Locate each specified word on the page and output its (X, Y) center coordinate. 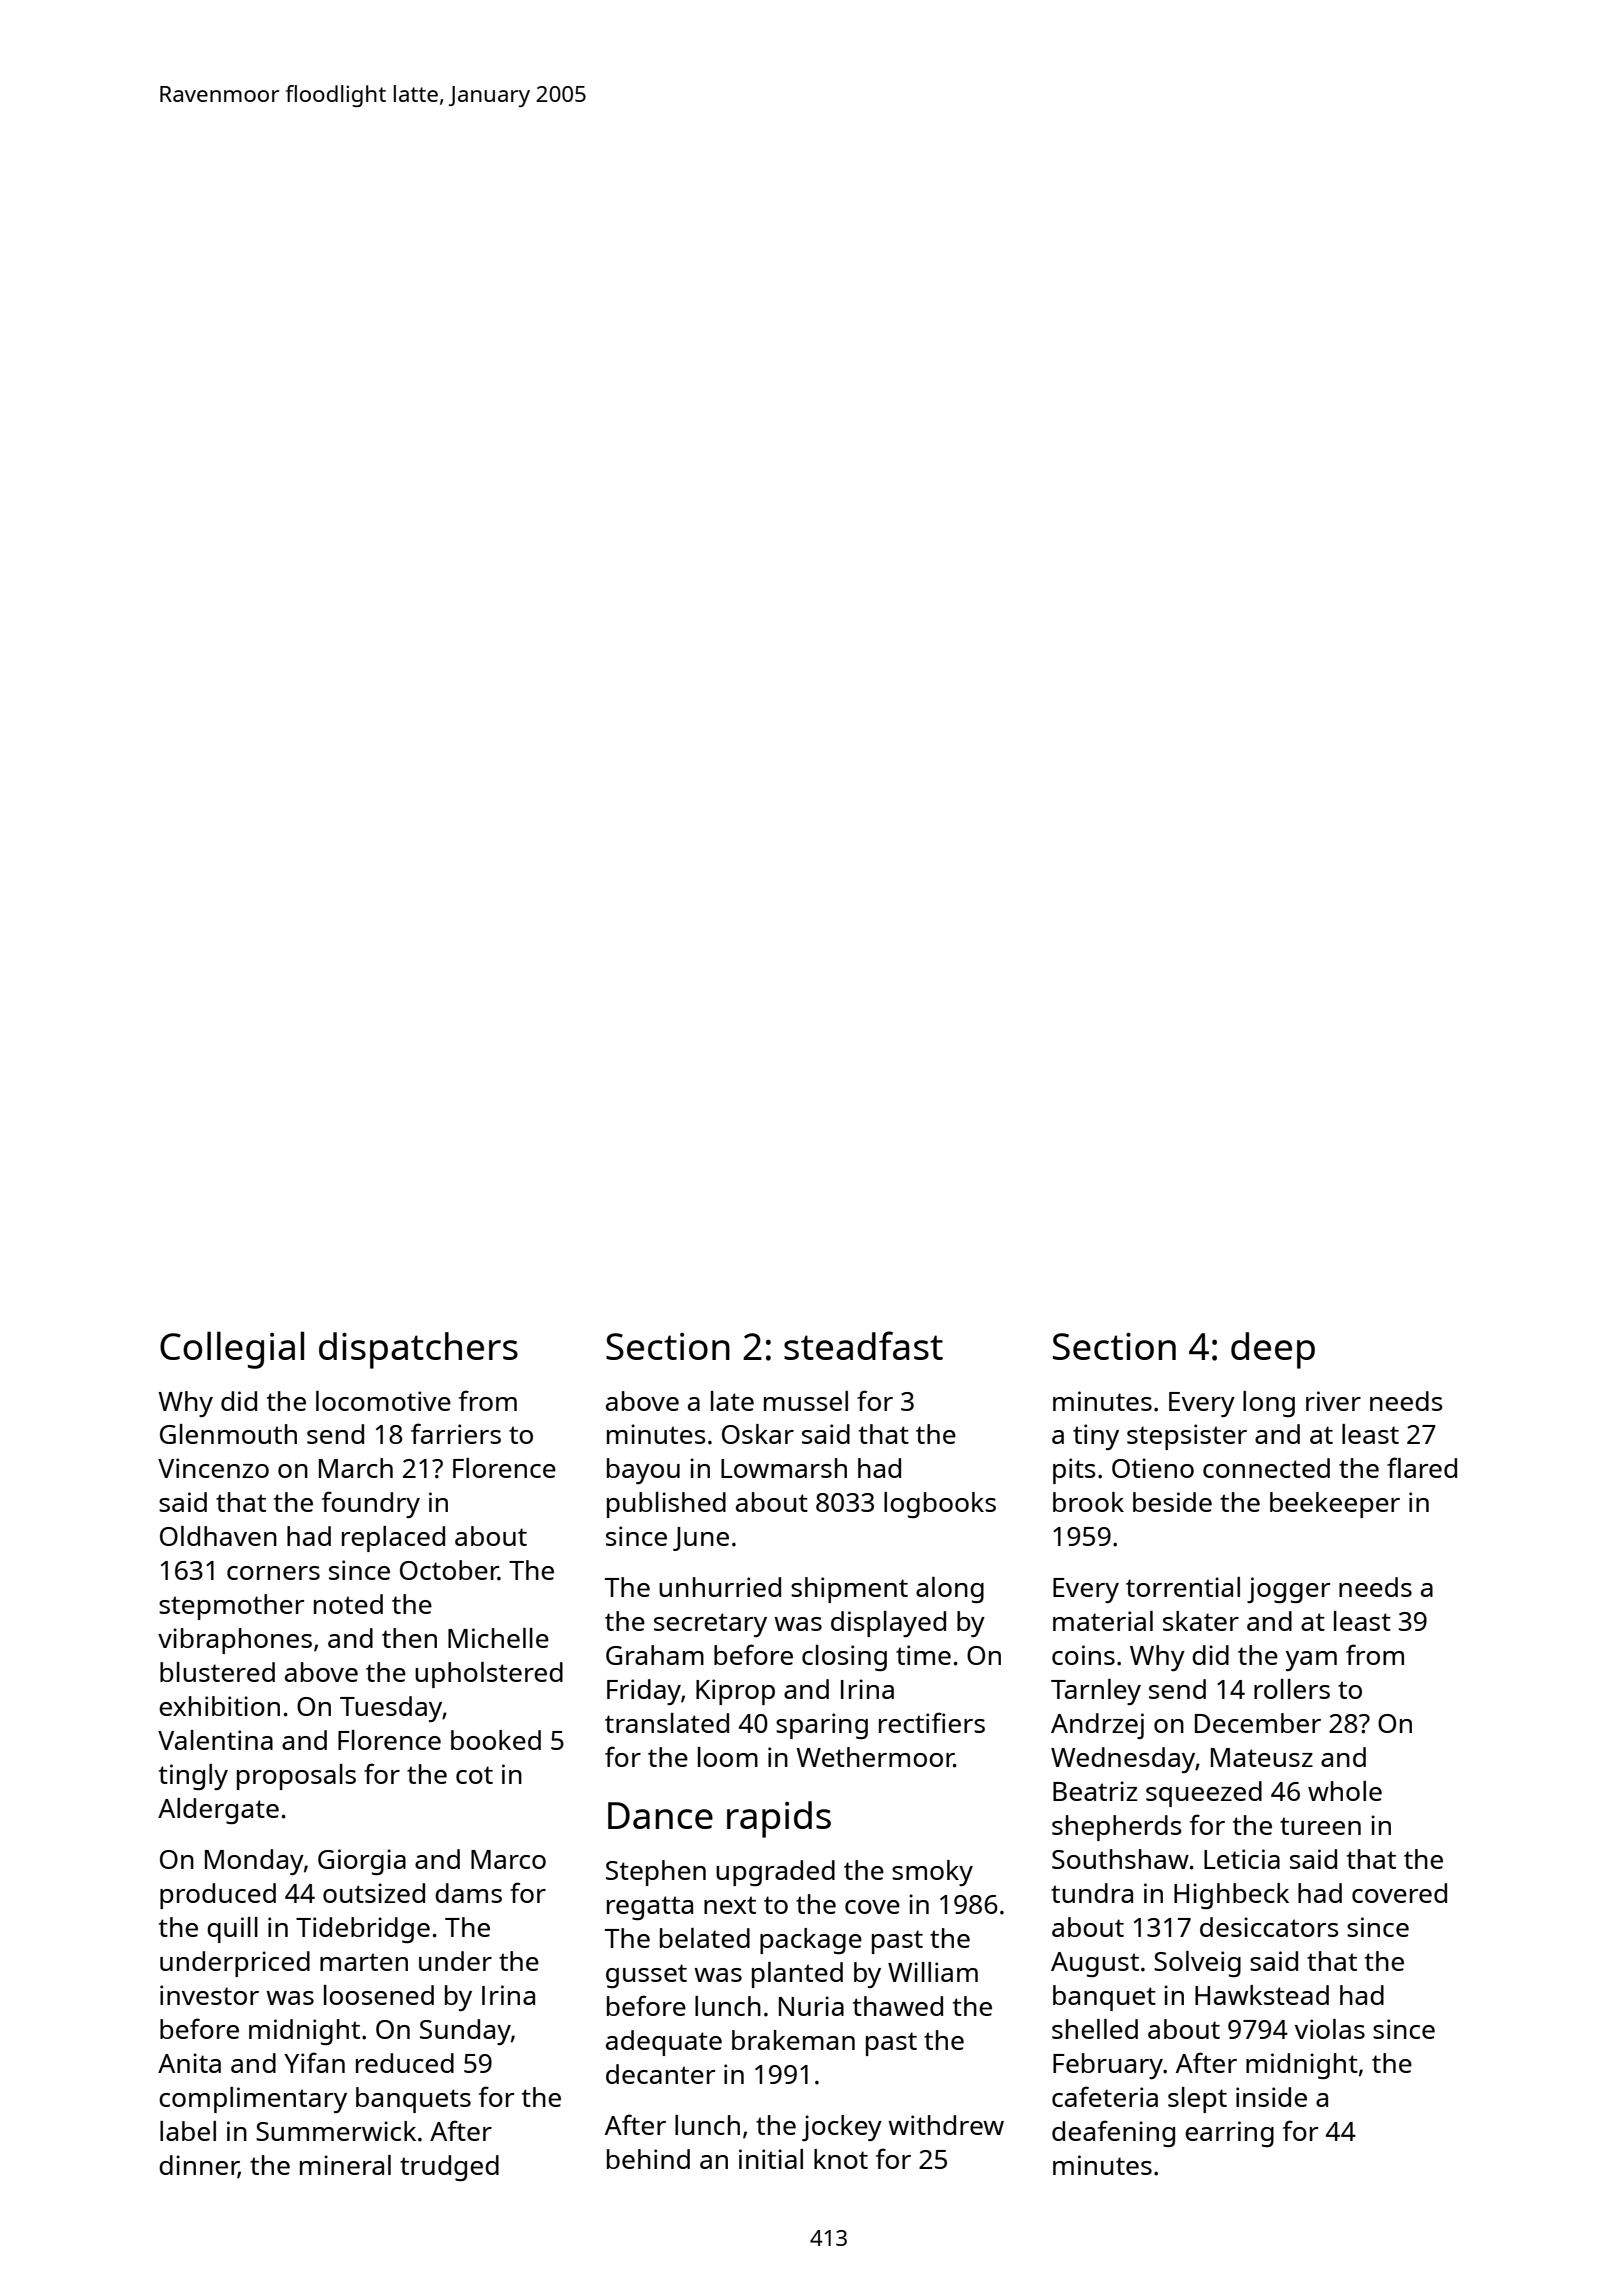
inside (1271, 2097)
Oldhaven (218, 1536)
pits (1074, 1471)
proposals (296, 1777)
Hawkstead (1262, 1995)
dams (468, 1893)
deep (1273, 1350)
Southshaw (1120, 1859)
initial (771, 2159)
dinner (199, 2166)
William (933, 1972)
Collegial (232, 1350)
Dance (660, 1815)
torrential (1183, 1587)
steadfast (863, 1345)
